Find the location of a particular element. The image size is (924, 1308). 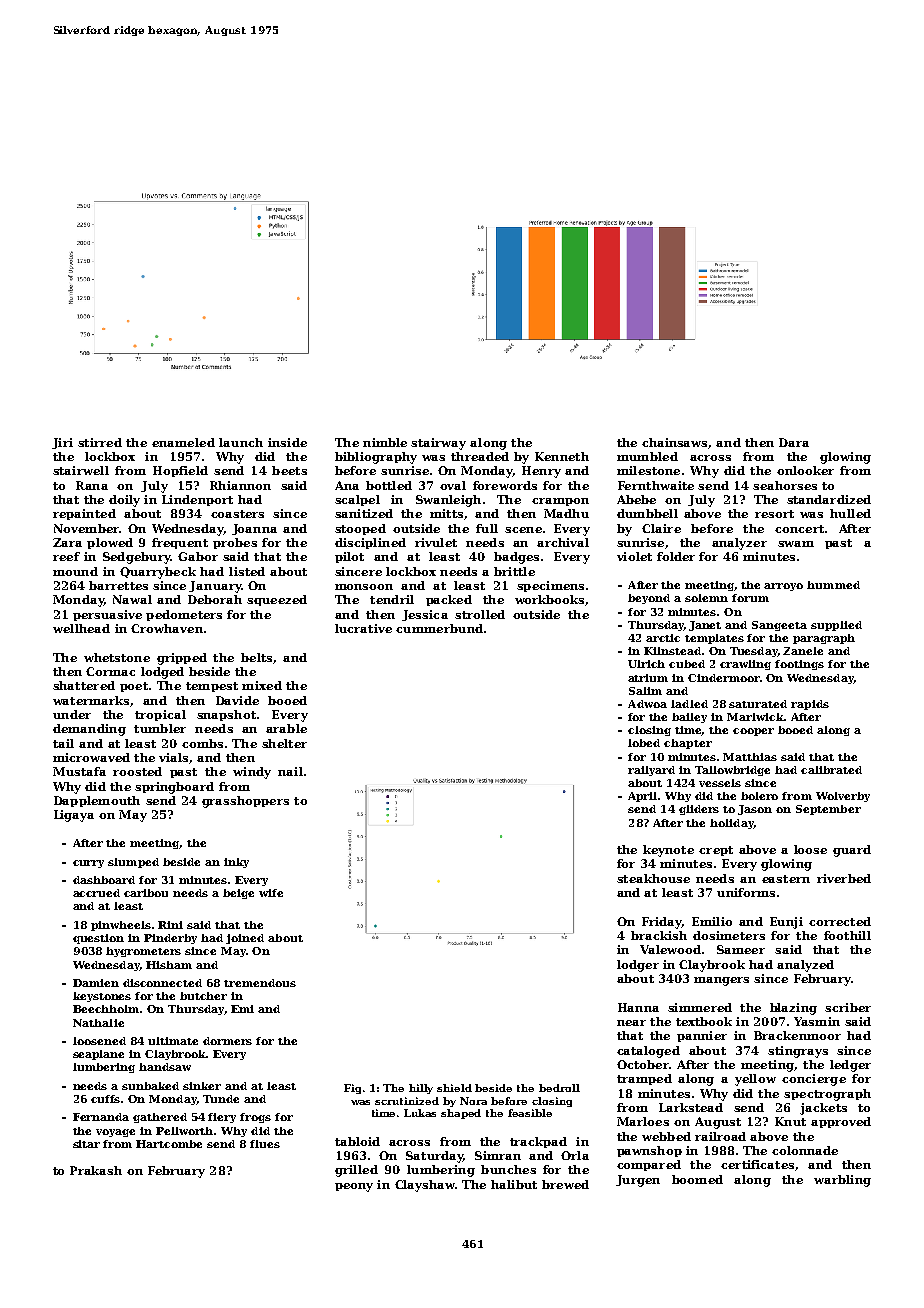

butcher is located at coordinates (203, 996).
